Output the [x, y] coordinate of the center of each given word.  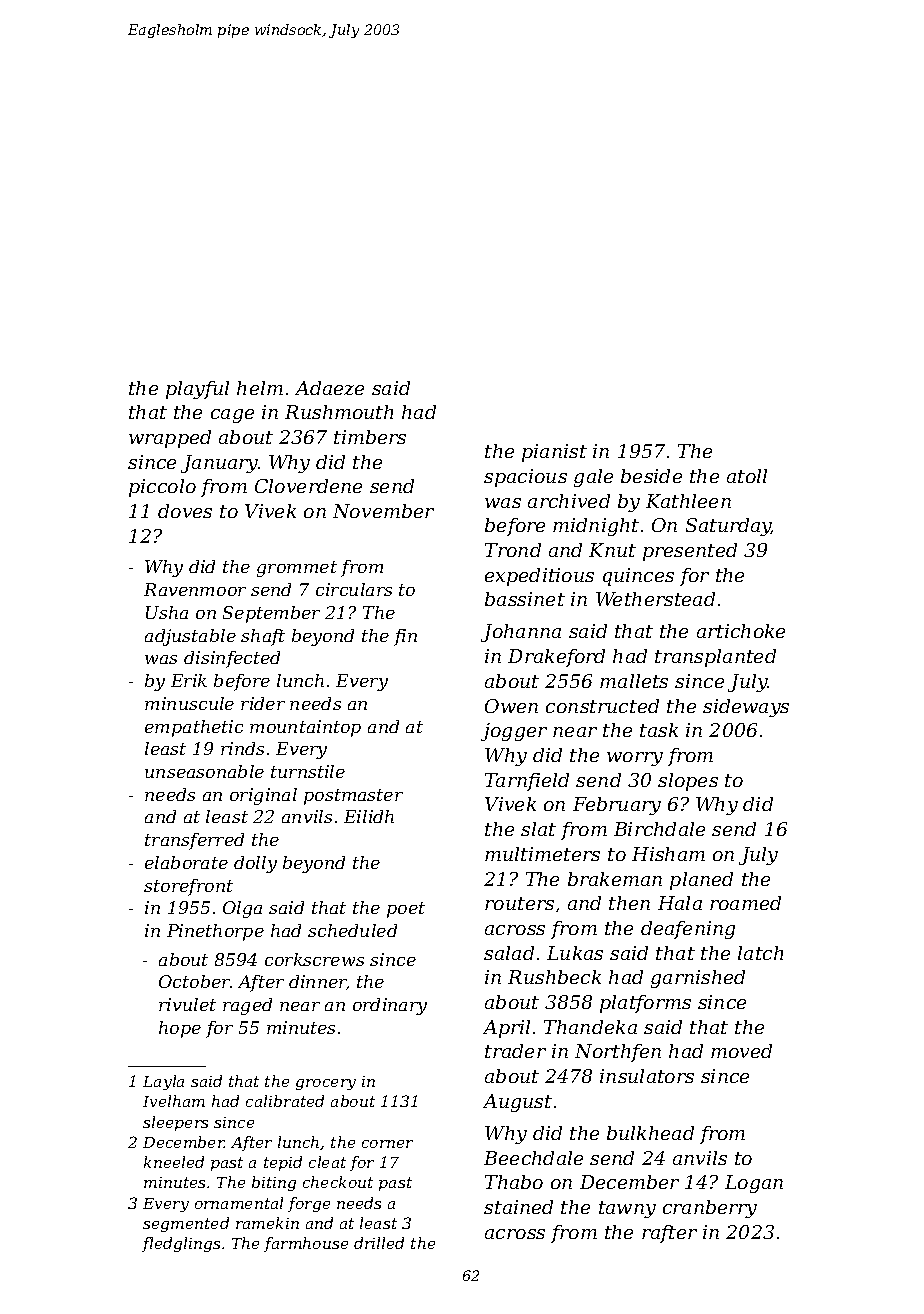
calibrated [285, 1101]
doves [185, 511]
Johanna [521, 633]
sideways [746, 708]
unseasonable [204, 771]
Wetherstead [655, 599]
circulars [354, 589]
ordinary [390, 1006]
